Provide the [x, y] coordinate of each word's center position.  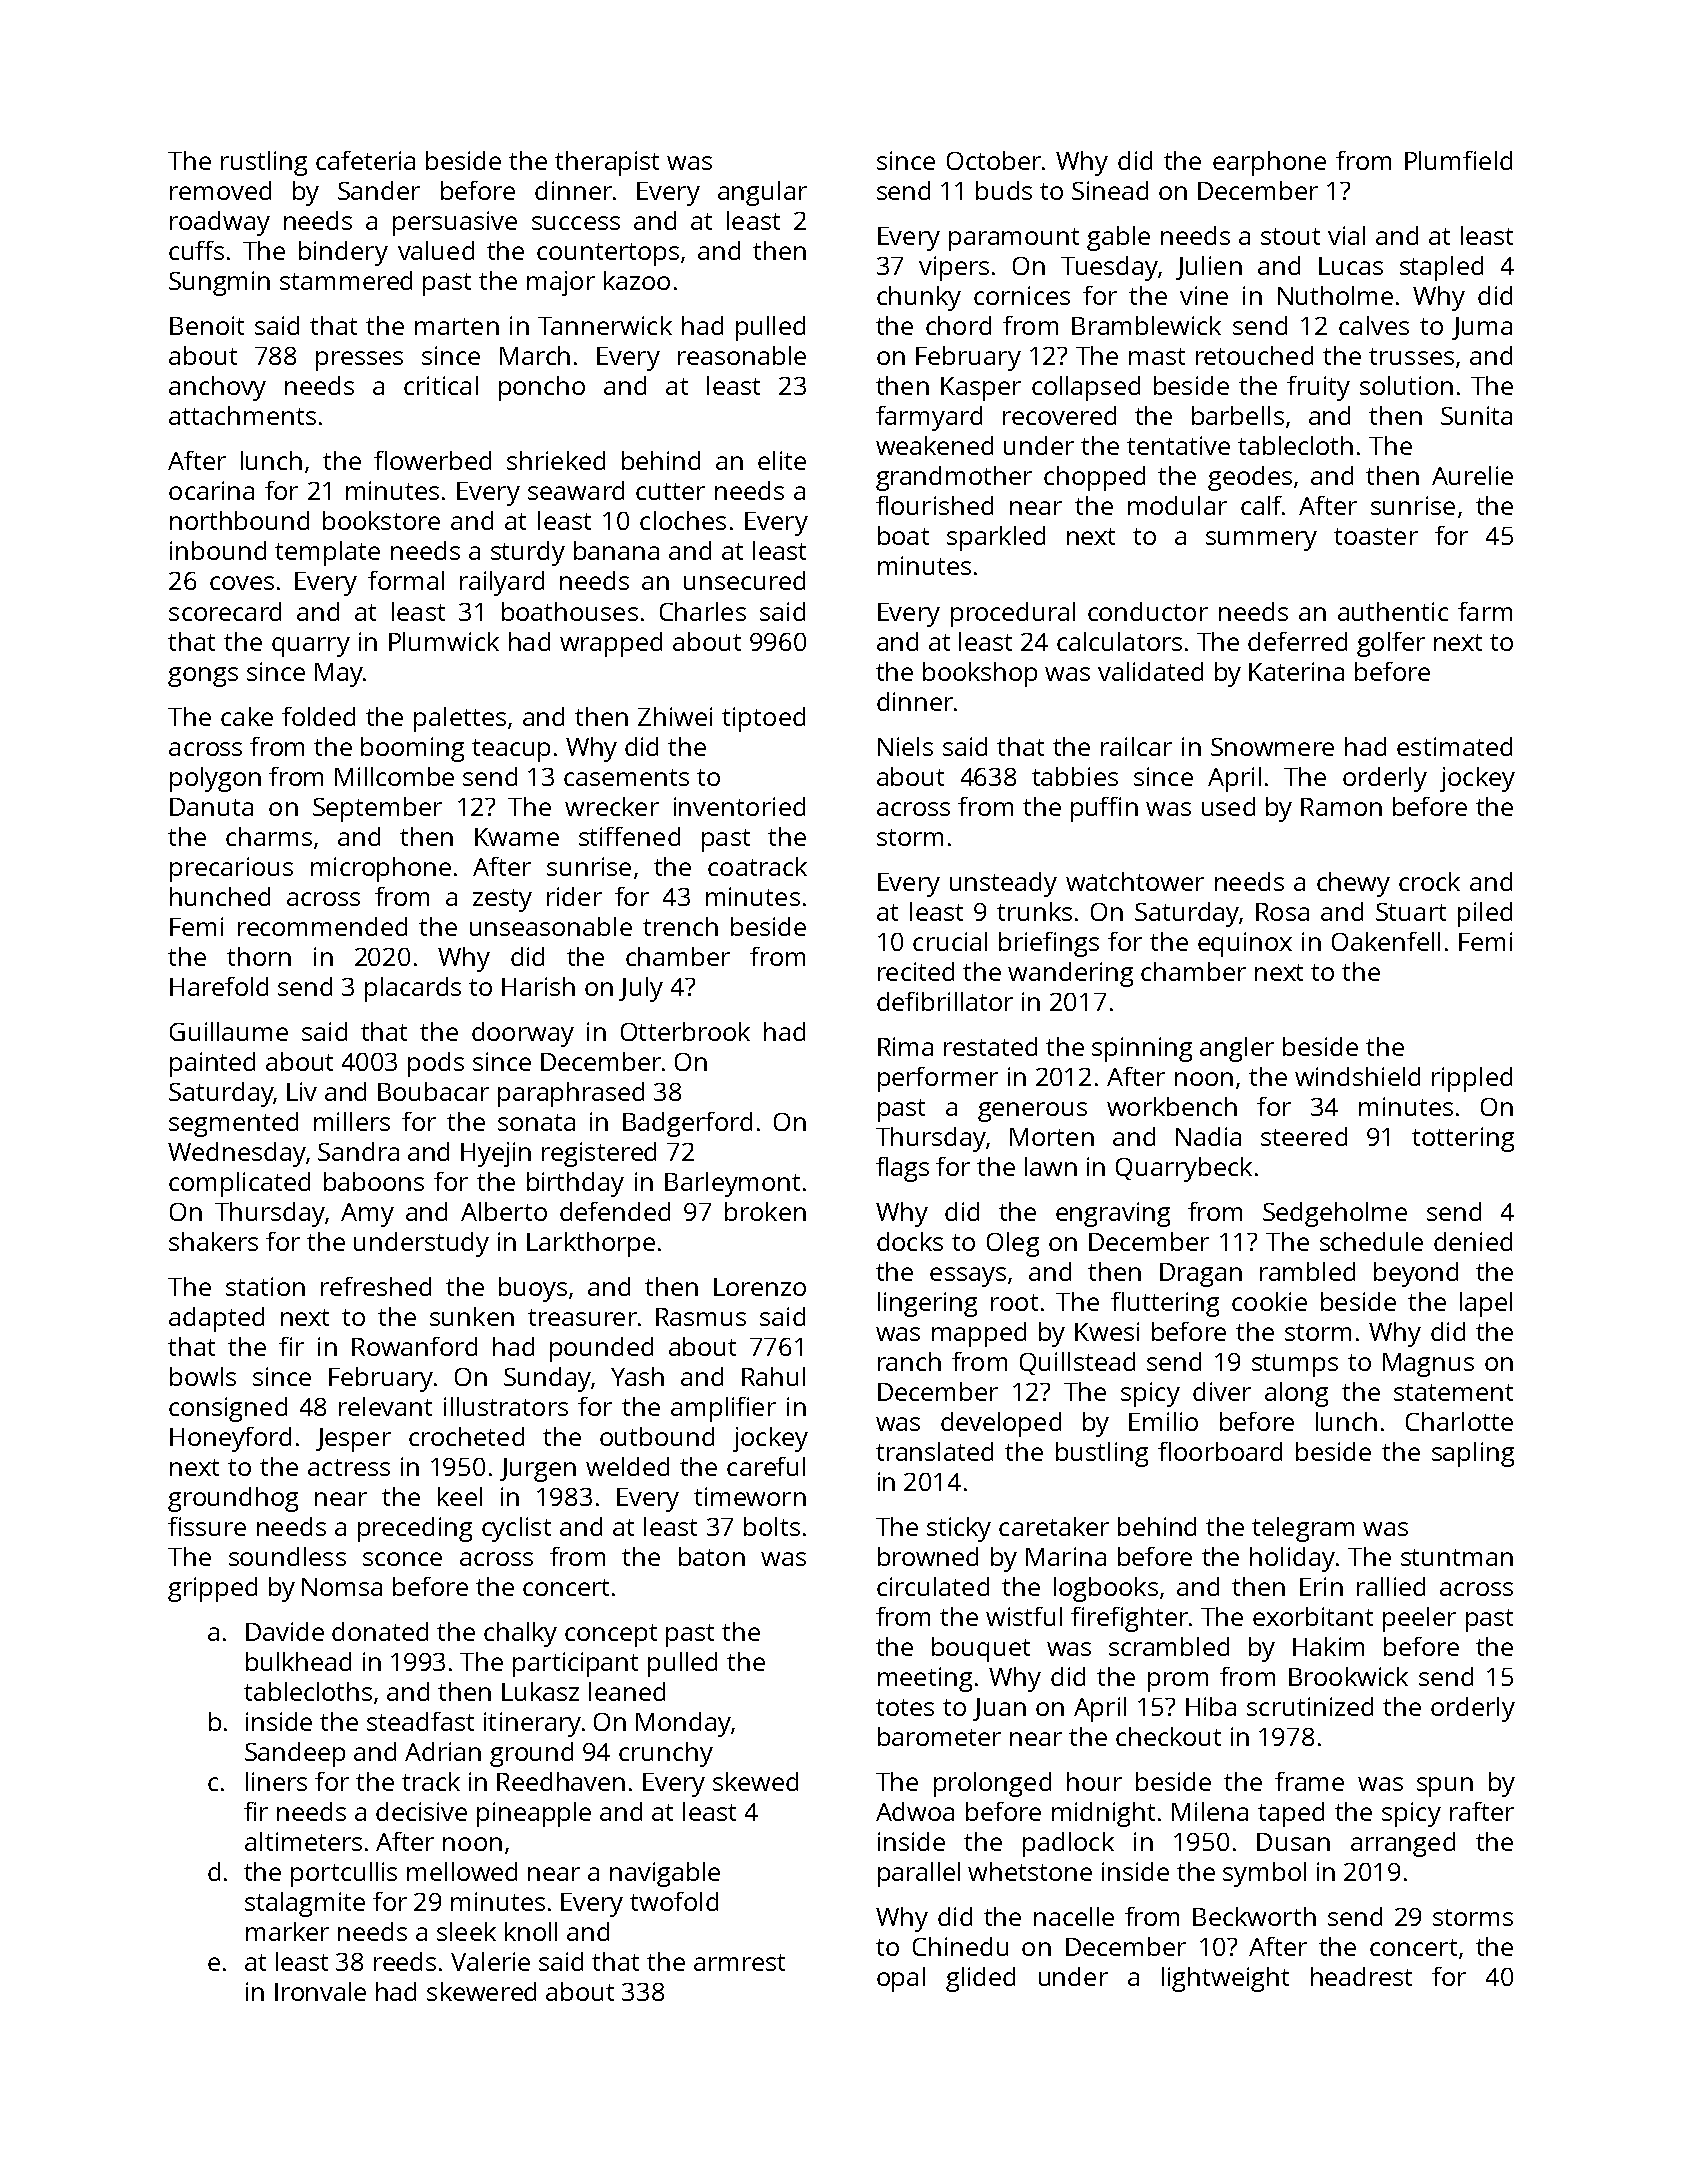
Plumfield [1458, 160]
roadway [220, 223]
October [994, 160]
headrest [1361, 1976]
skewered [481, 1991]
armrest [739, 1962]
